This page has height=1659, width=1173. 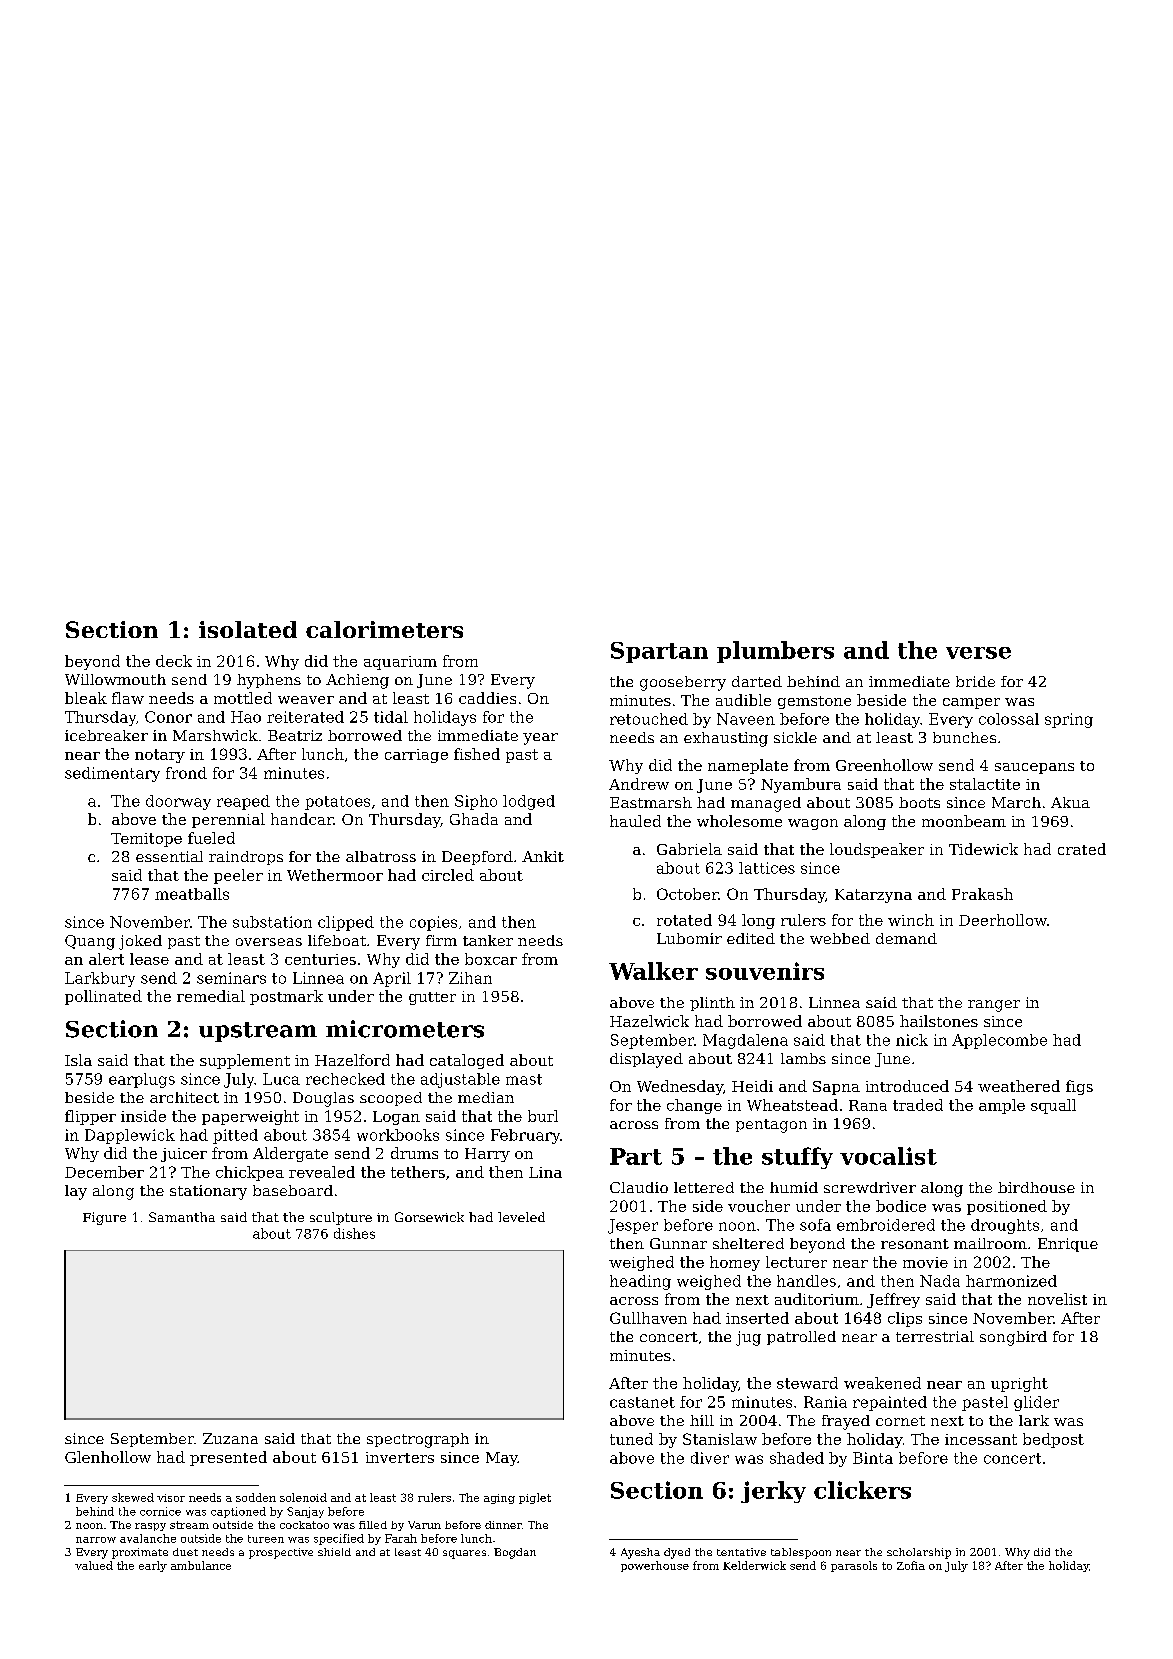 I want to click on Figure, so click(x=104, y=1218).
